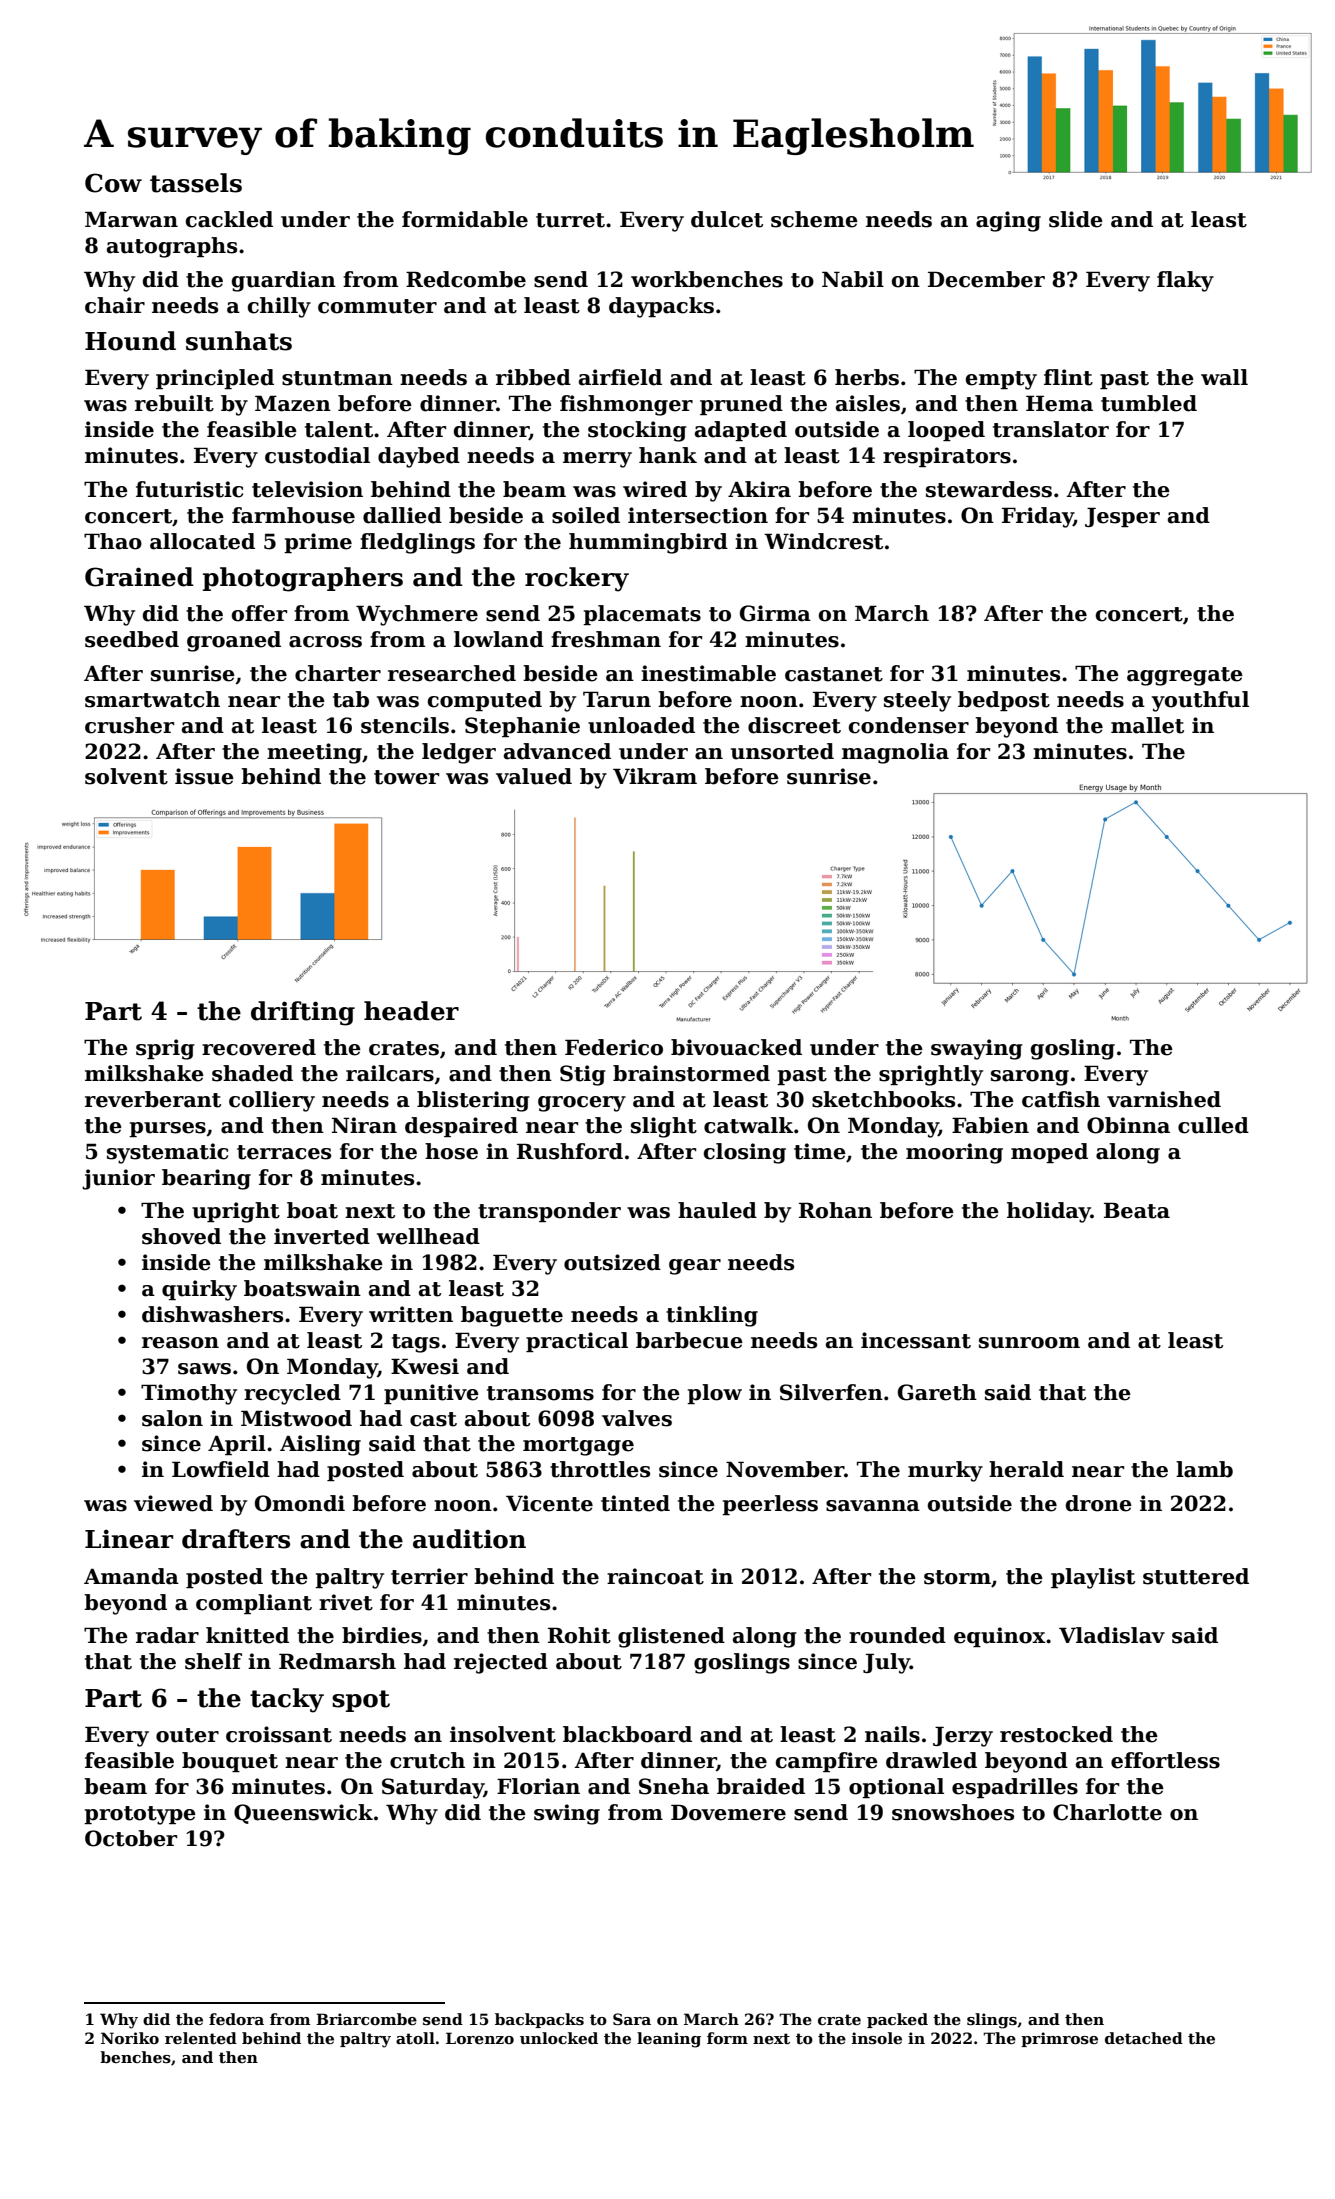 This screenshot has width=1335, height=2199. I want to click on culled, so click(1213, 1125).
